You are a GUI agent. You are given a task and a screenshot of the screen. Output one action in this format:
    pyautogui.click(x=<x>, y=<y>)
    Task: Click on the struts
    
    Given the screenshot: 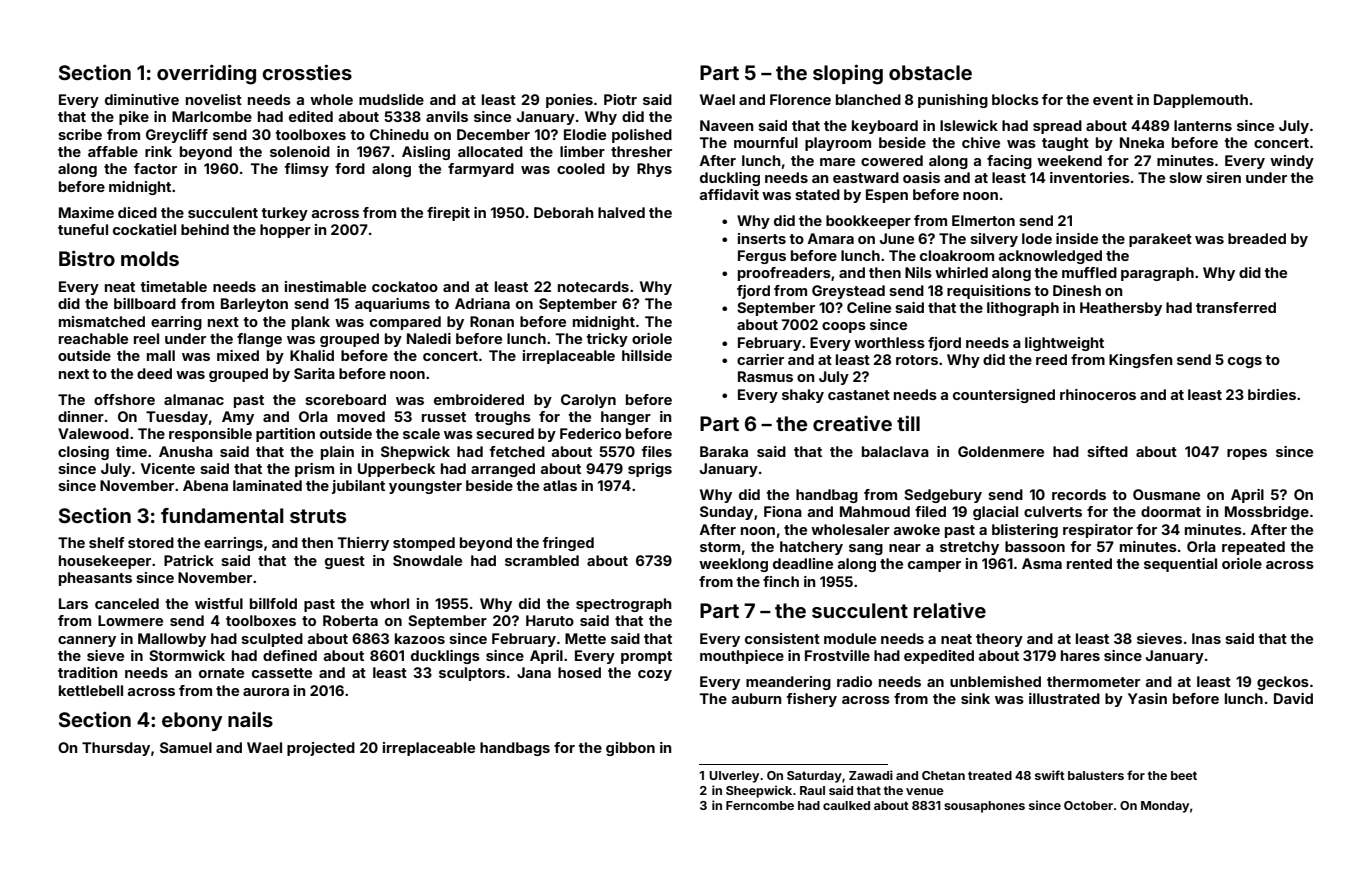 What is the action you would take?
    pyautogui.click(x=318, y=516)
